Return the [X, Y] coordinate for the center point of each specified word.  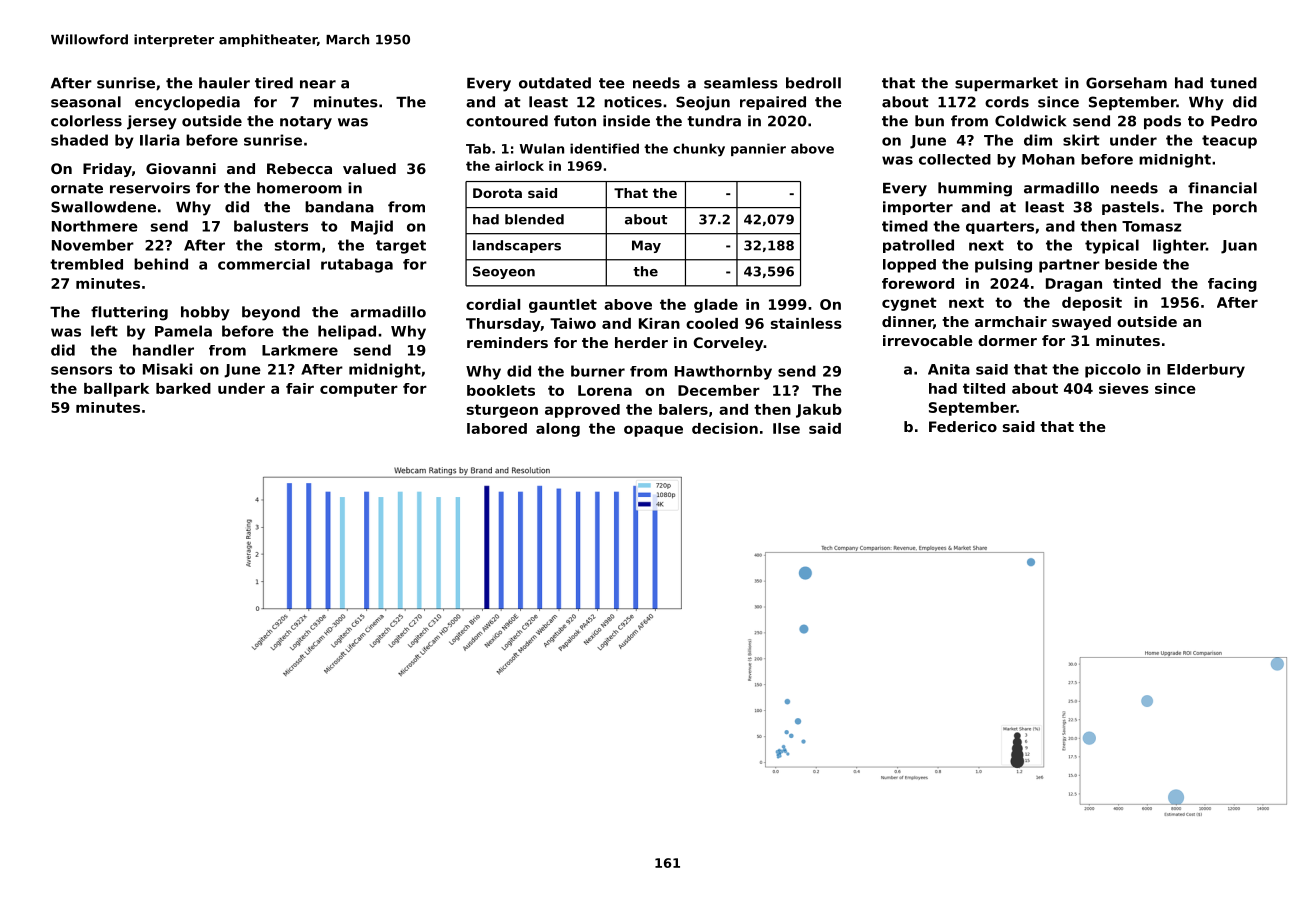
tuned [1233, 83]
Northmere [95, 226]
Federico [963, 426]
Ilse [786, 428]
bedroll [813, 83]
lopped [909, 266]
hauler [224, 83]
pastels [1130, 208]
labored [497, 428]
